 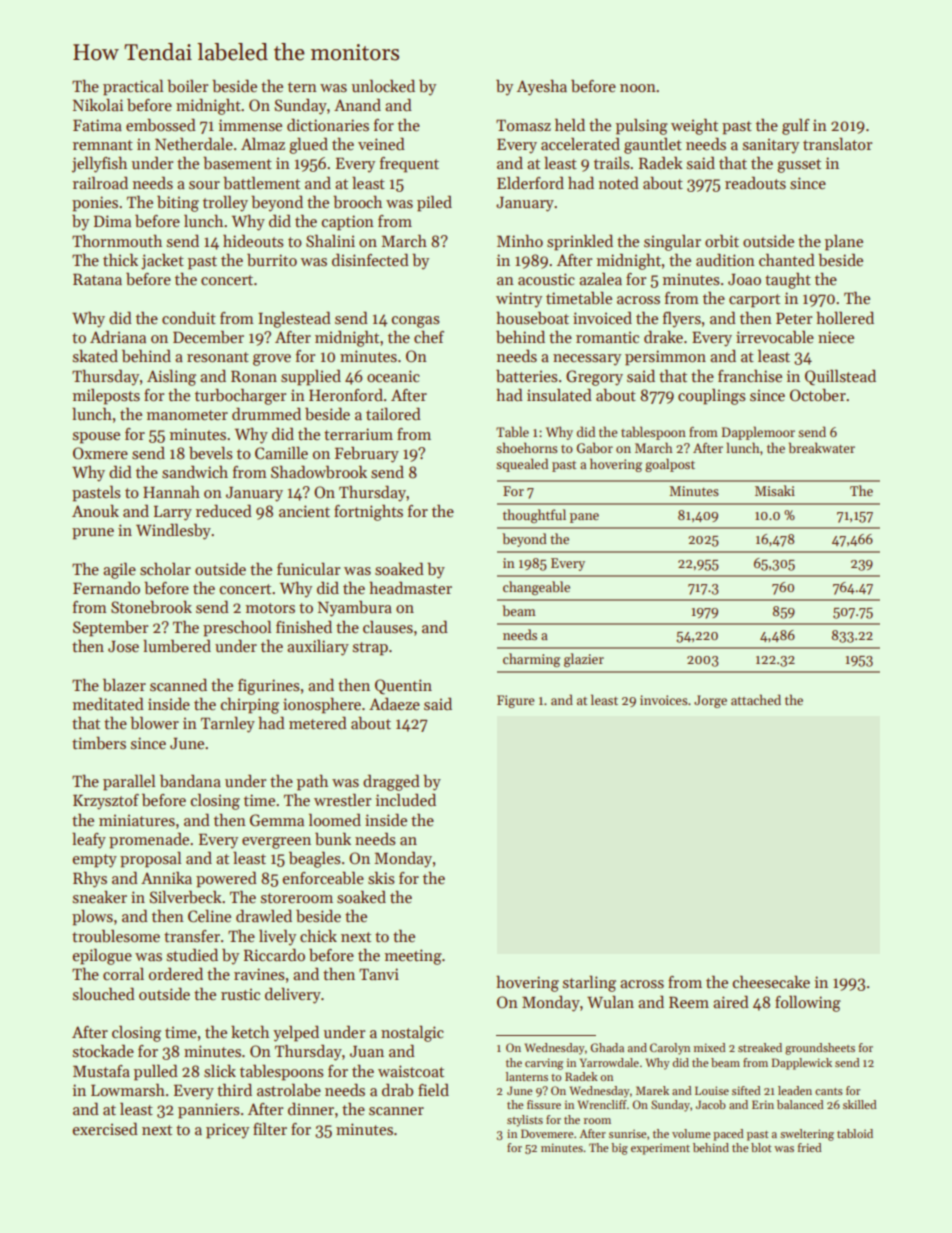 What do you see at coordinates (335, 819) in the image?
I see `loomed` at bounding box center [335, 819].
